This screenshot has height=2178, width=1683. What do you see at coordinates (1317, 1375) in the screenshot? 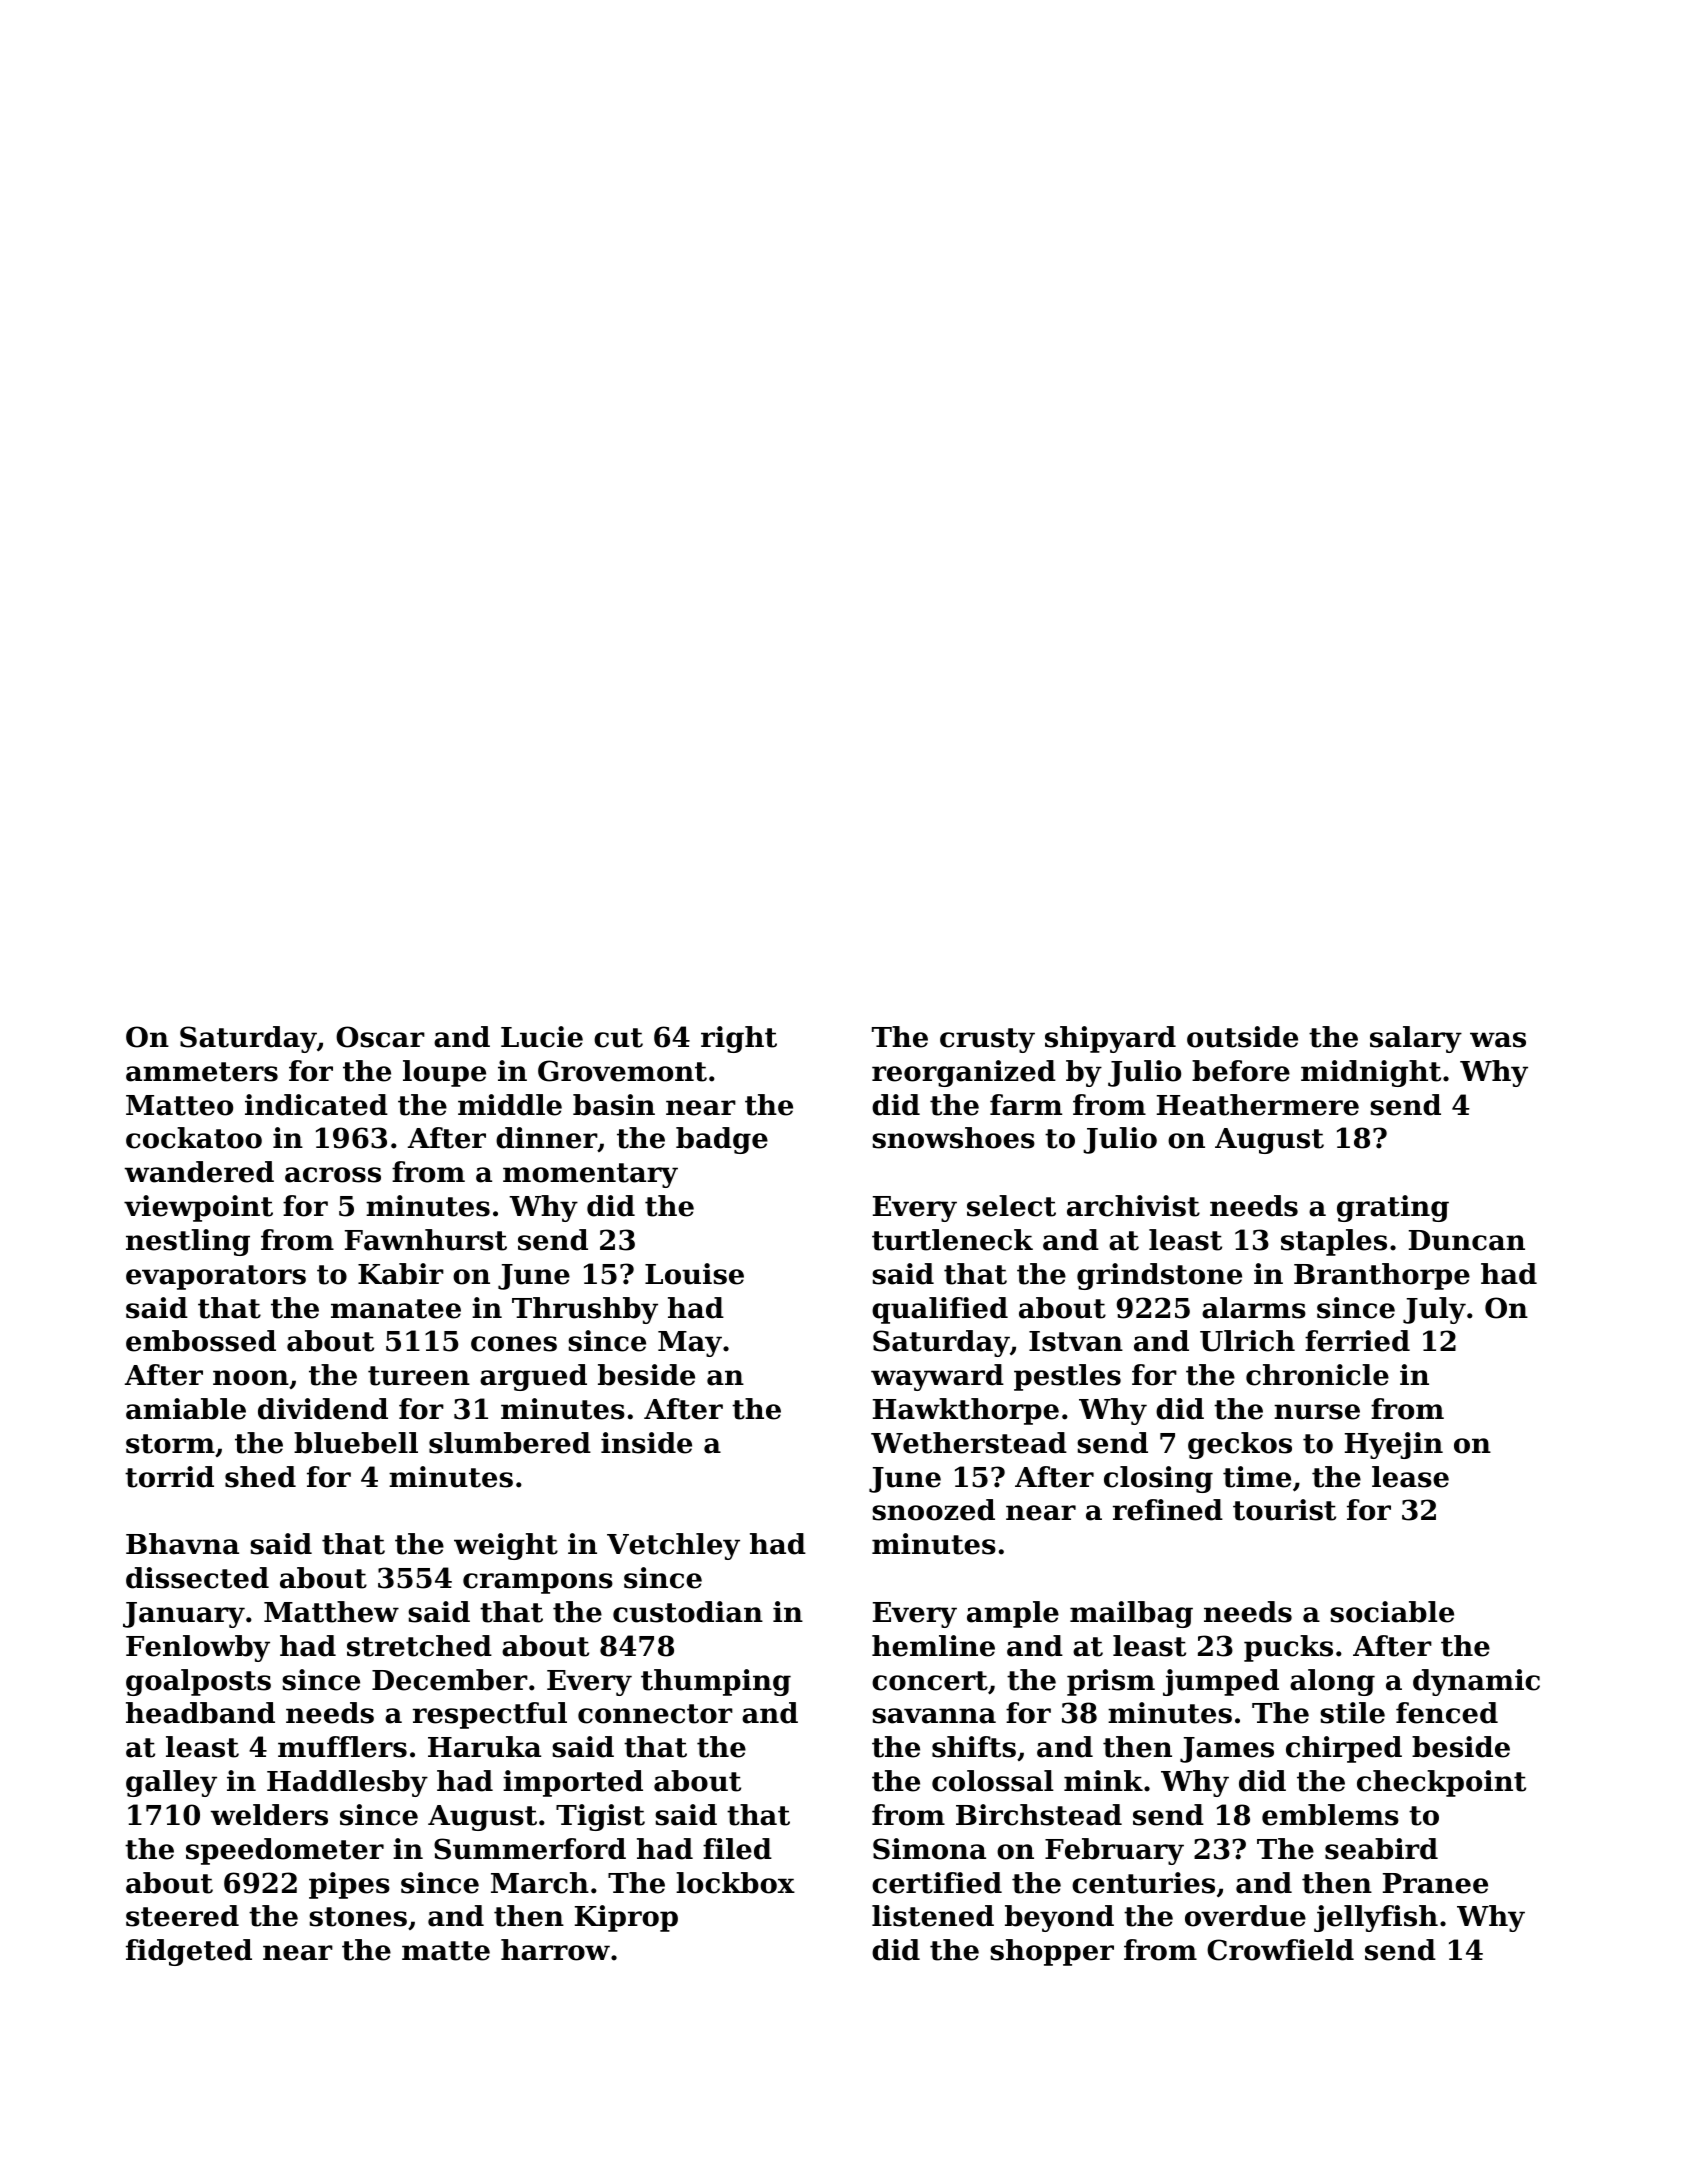
I see `chronicle` at bounding box center [1317, 1375].
